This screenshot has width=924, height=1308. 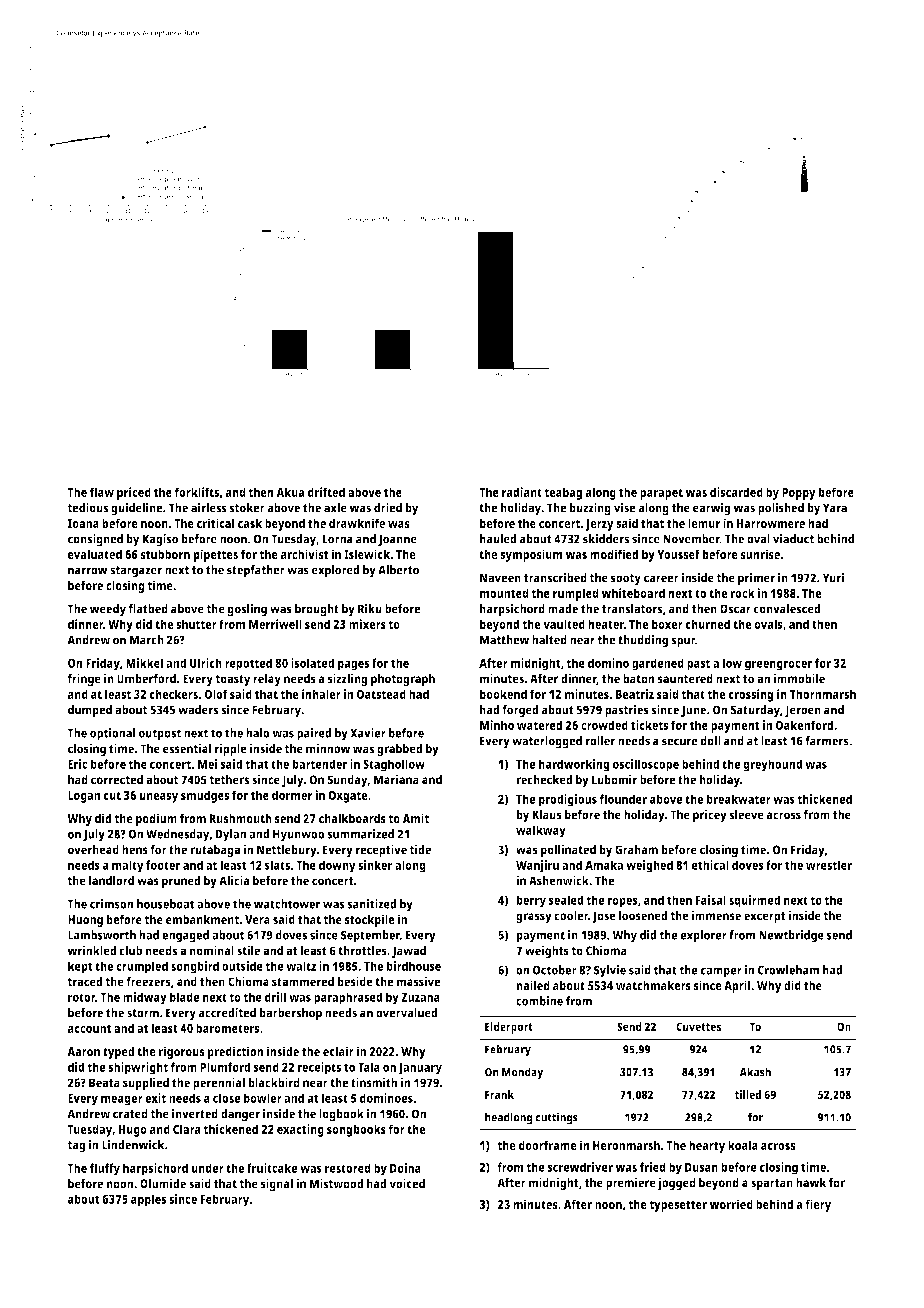 I want to click on transcribed, so click(x=555, y=577).
